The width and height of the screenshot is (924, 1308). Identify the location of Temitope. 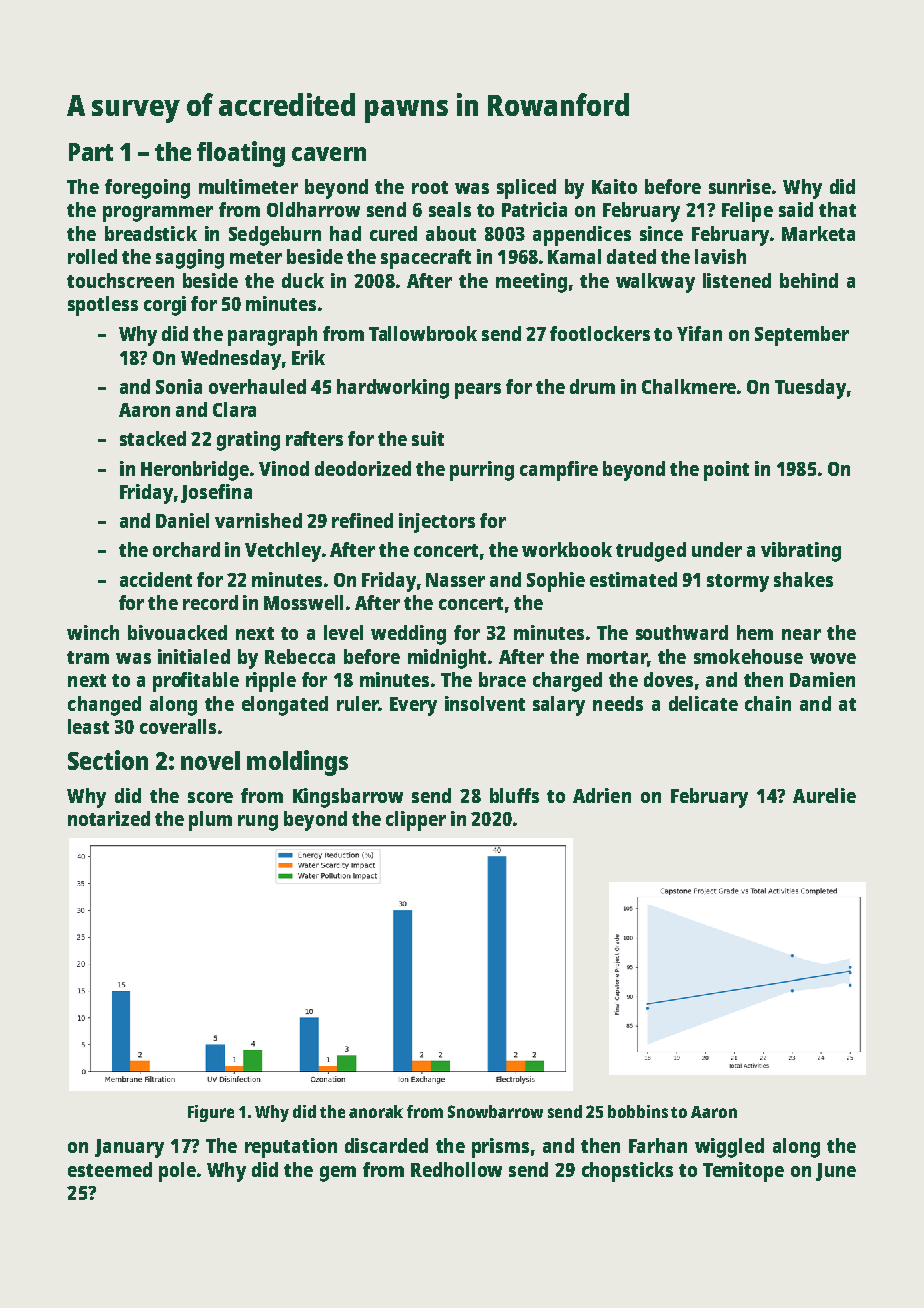
(743, 1172).
